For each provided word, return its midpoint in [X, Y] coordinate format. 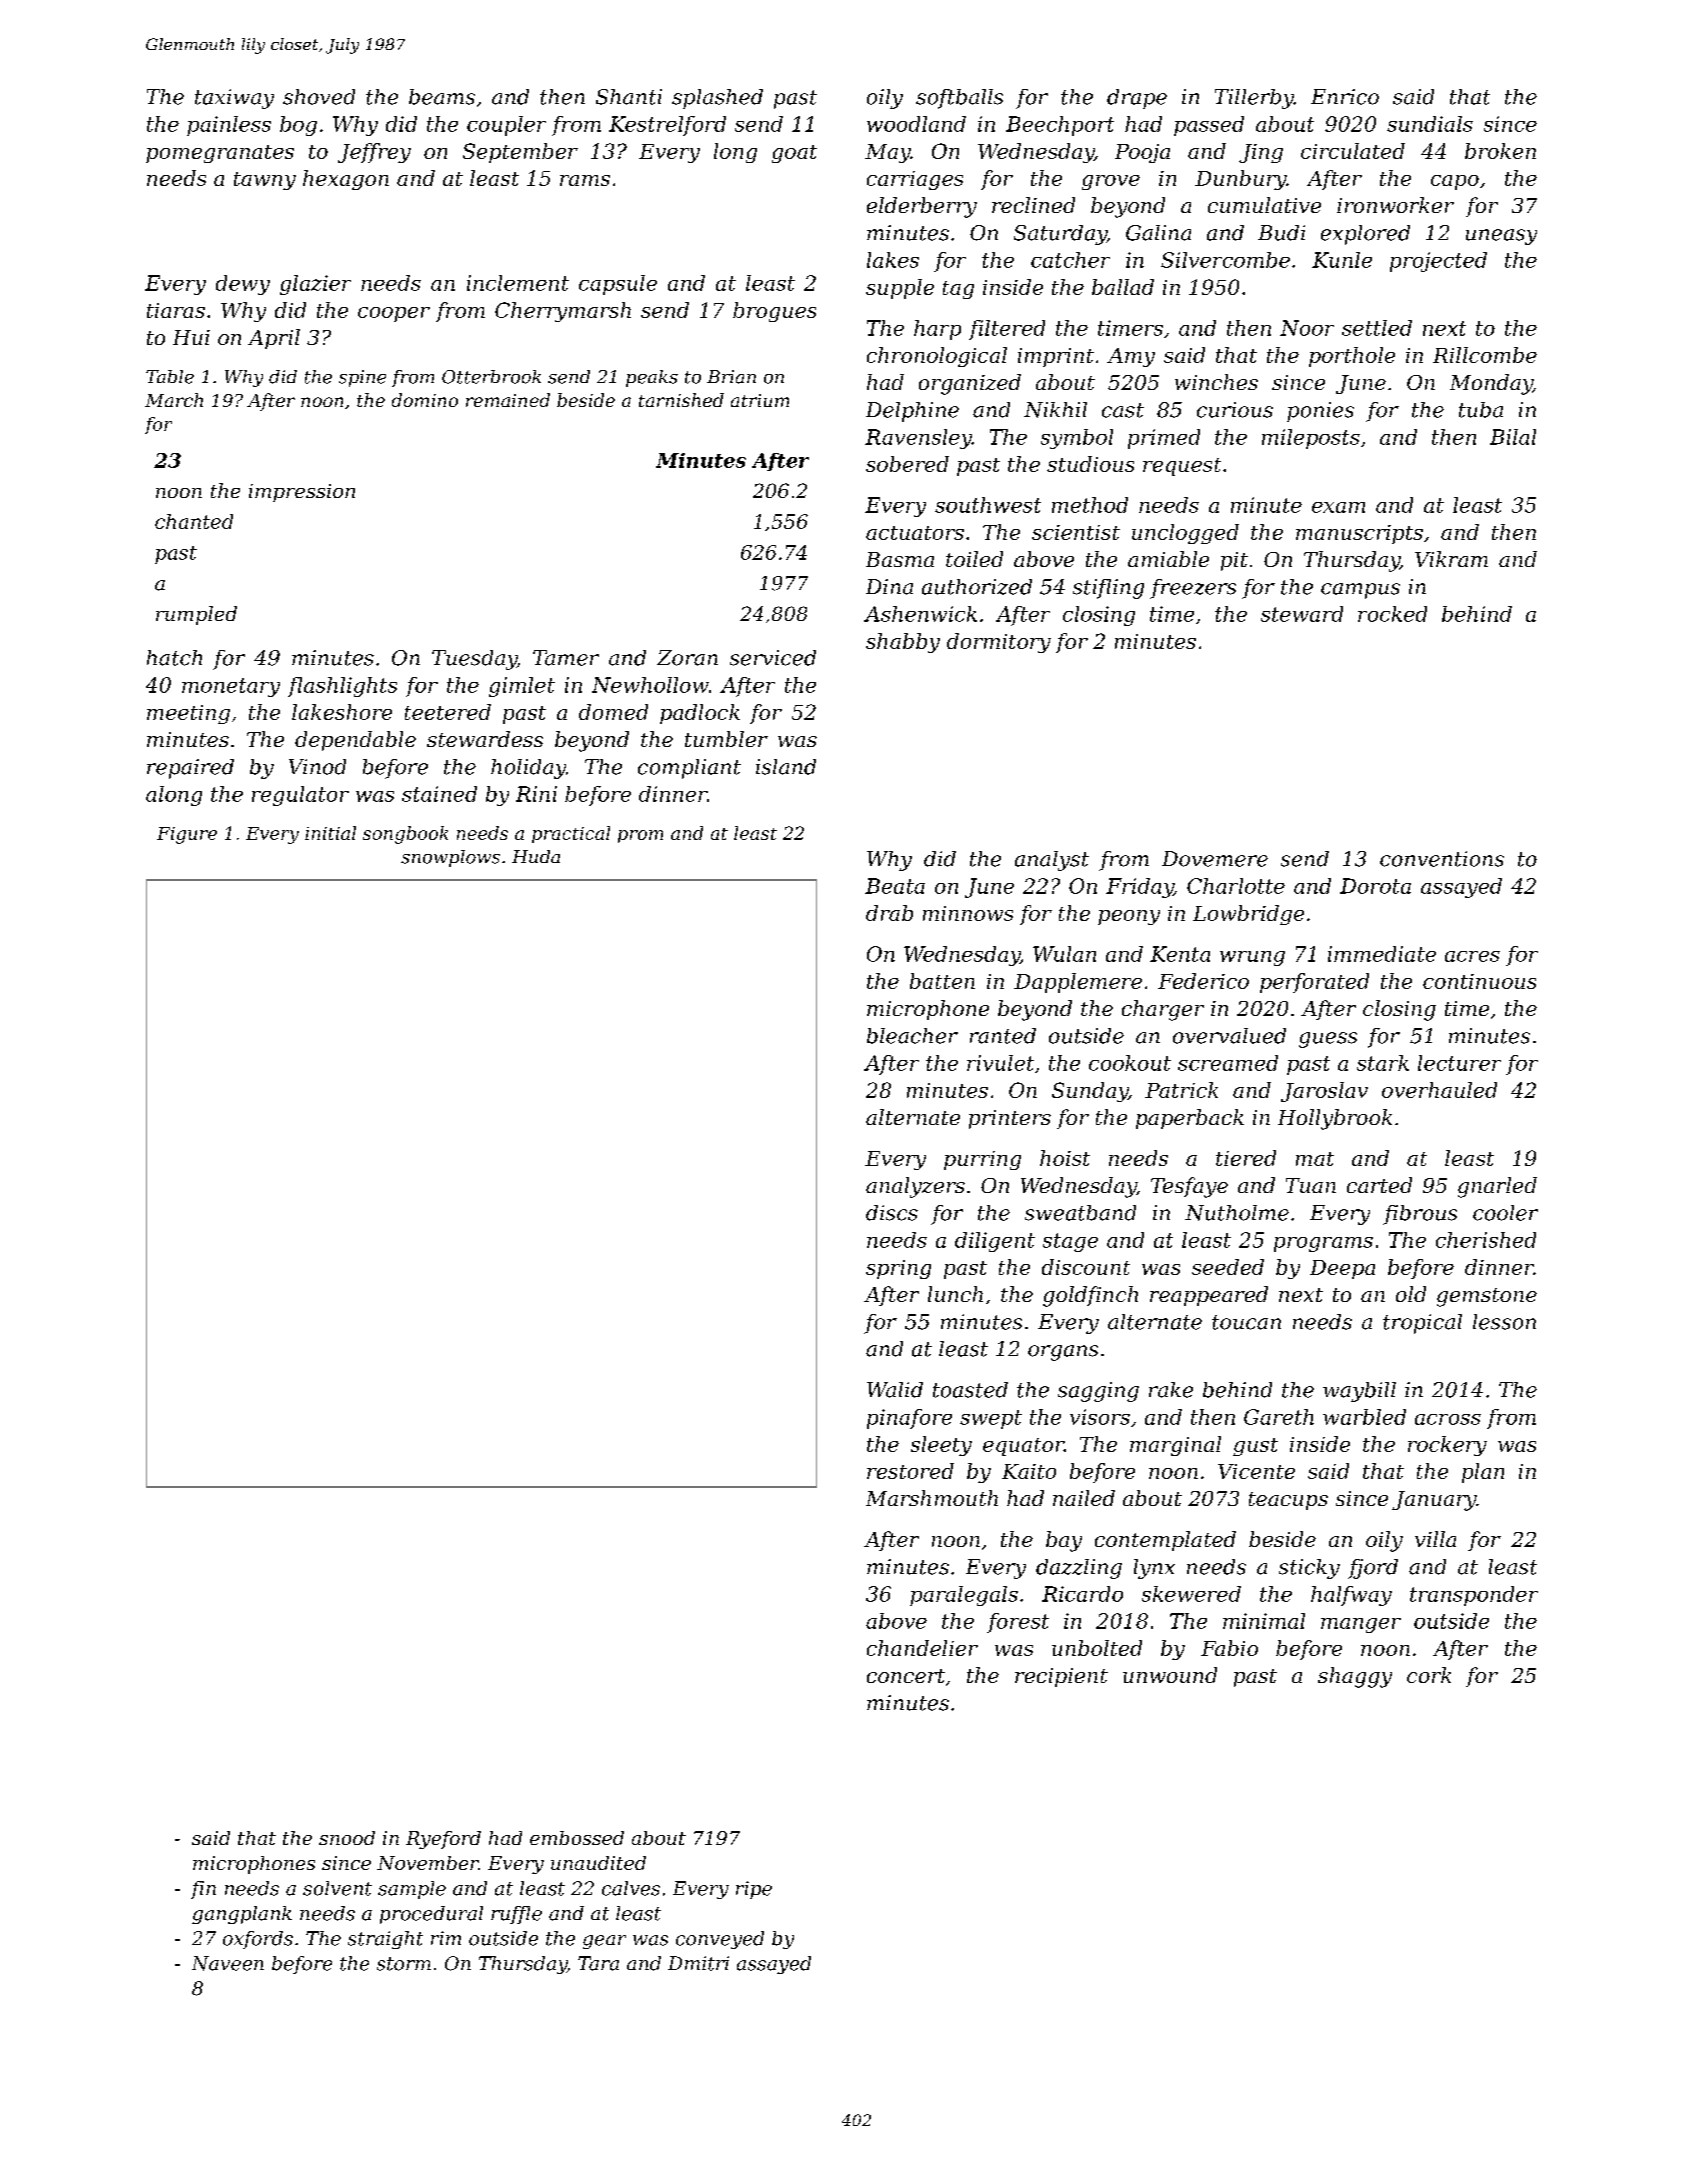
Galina [1158, 233]
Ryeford [443, 1840]
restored [910, 1471]
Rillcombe [1485, 355]
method [1090, 505]
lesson [1504, 1322]
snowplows [450, 858]
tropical [1422, 1324]
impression [302, 493]
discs [892, 1213]
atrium [760, 400]
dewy [243, 285]
